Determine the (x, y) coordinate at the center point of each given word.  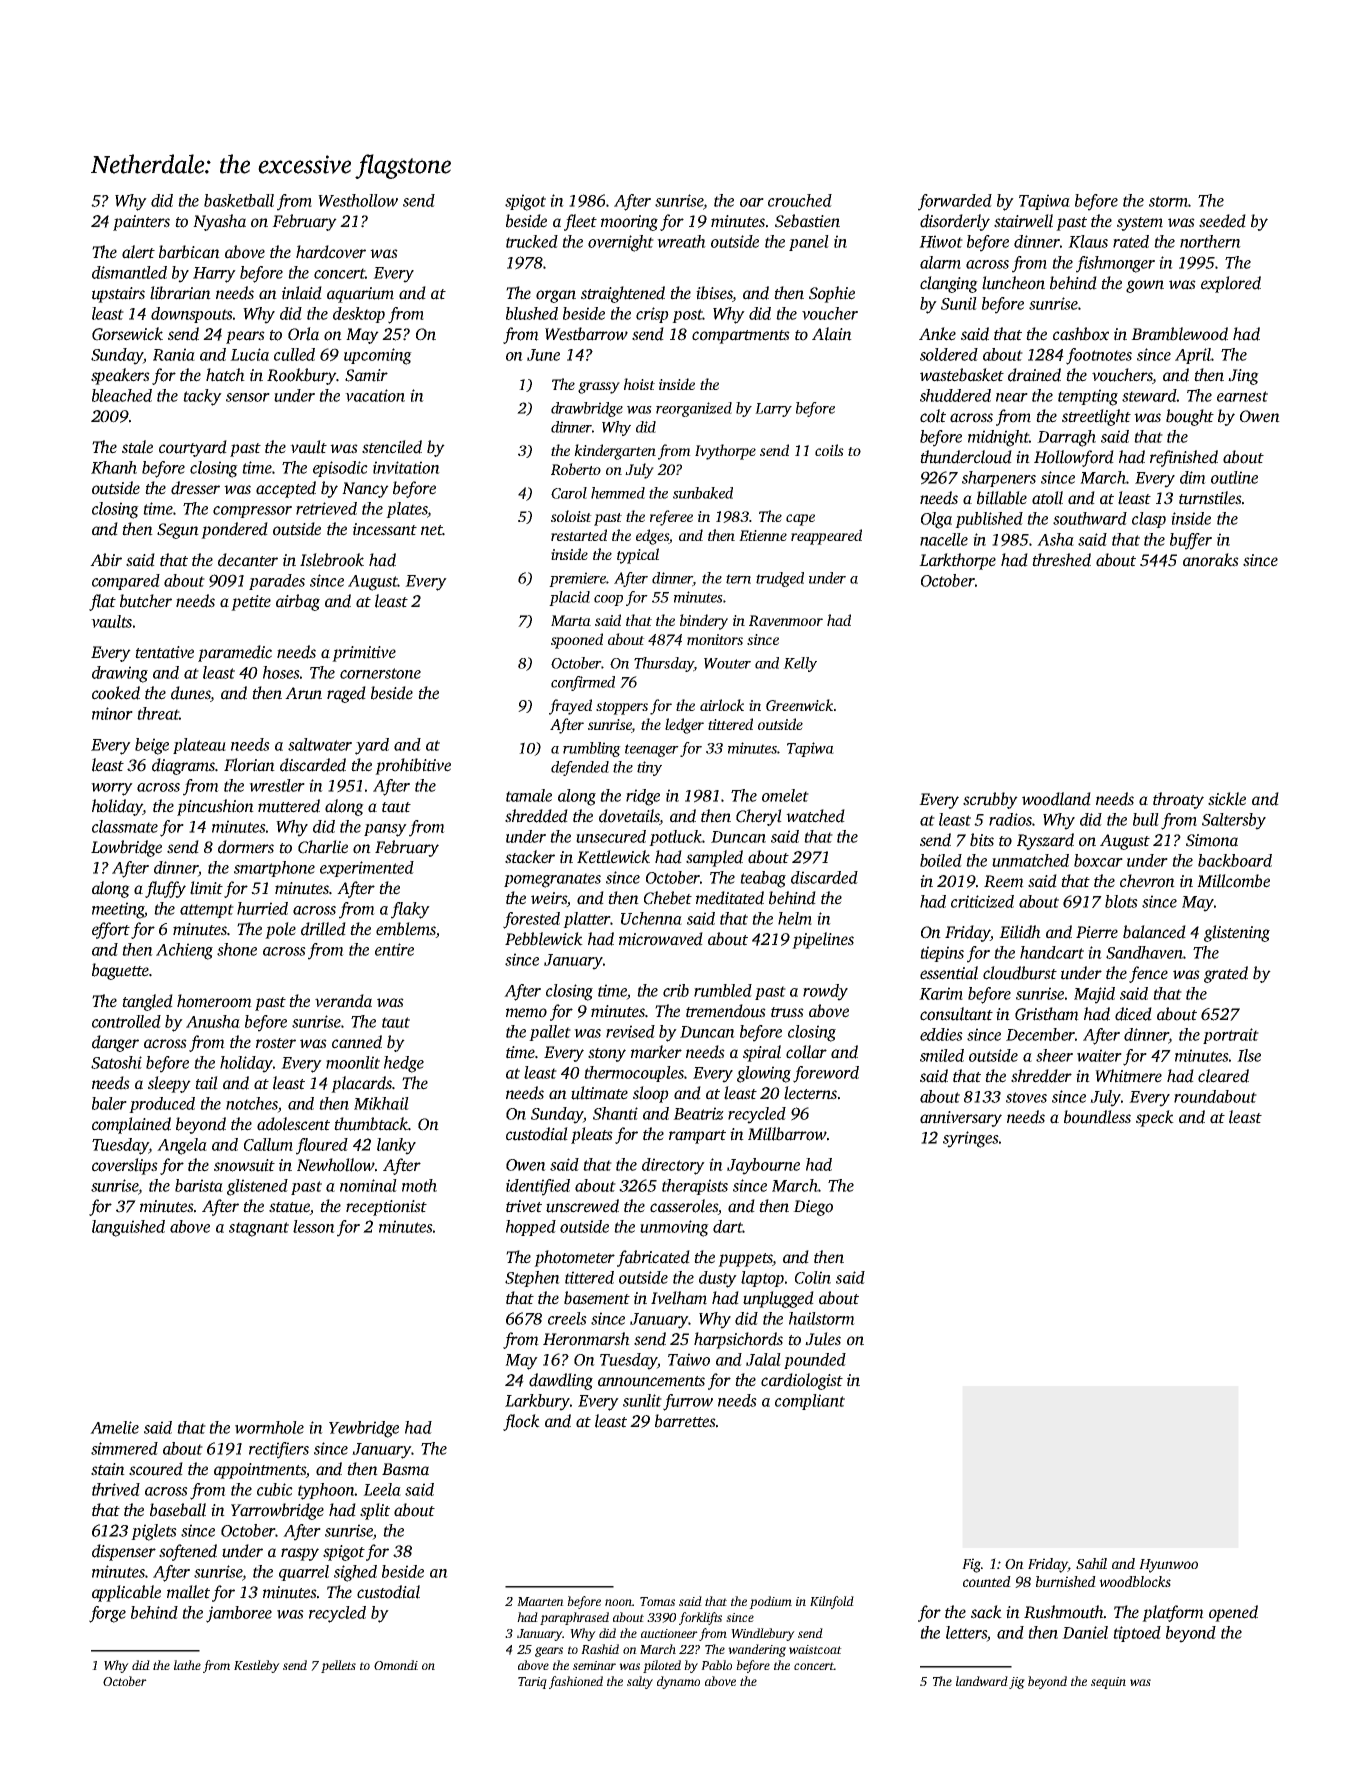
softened (188, 1552)
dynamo (678, 1682)
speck (1155, 1118)
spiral (762, 1053)
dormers (246, 847)
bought (1190, 417)
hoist (639, 384)
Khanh (114, 467)
